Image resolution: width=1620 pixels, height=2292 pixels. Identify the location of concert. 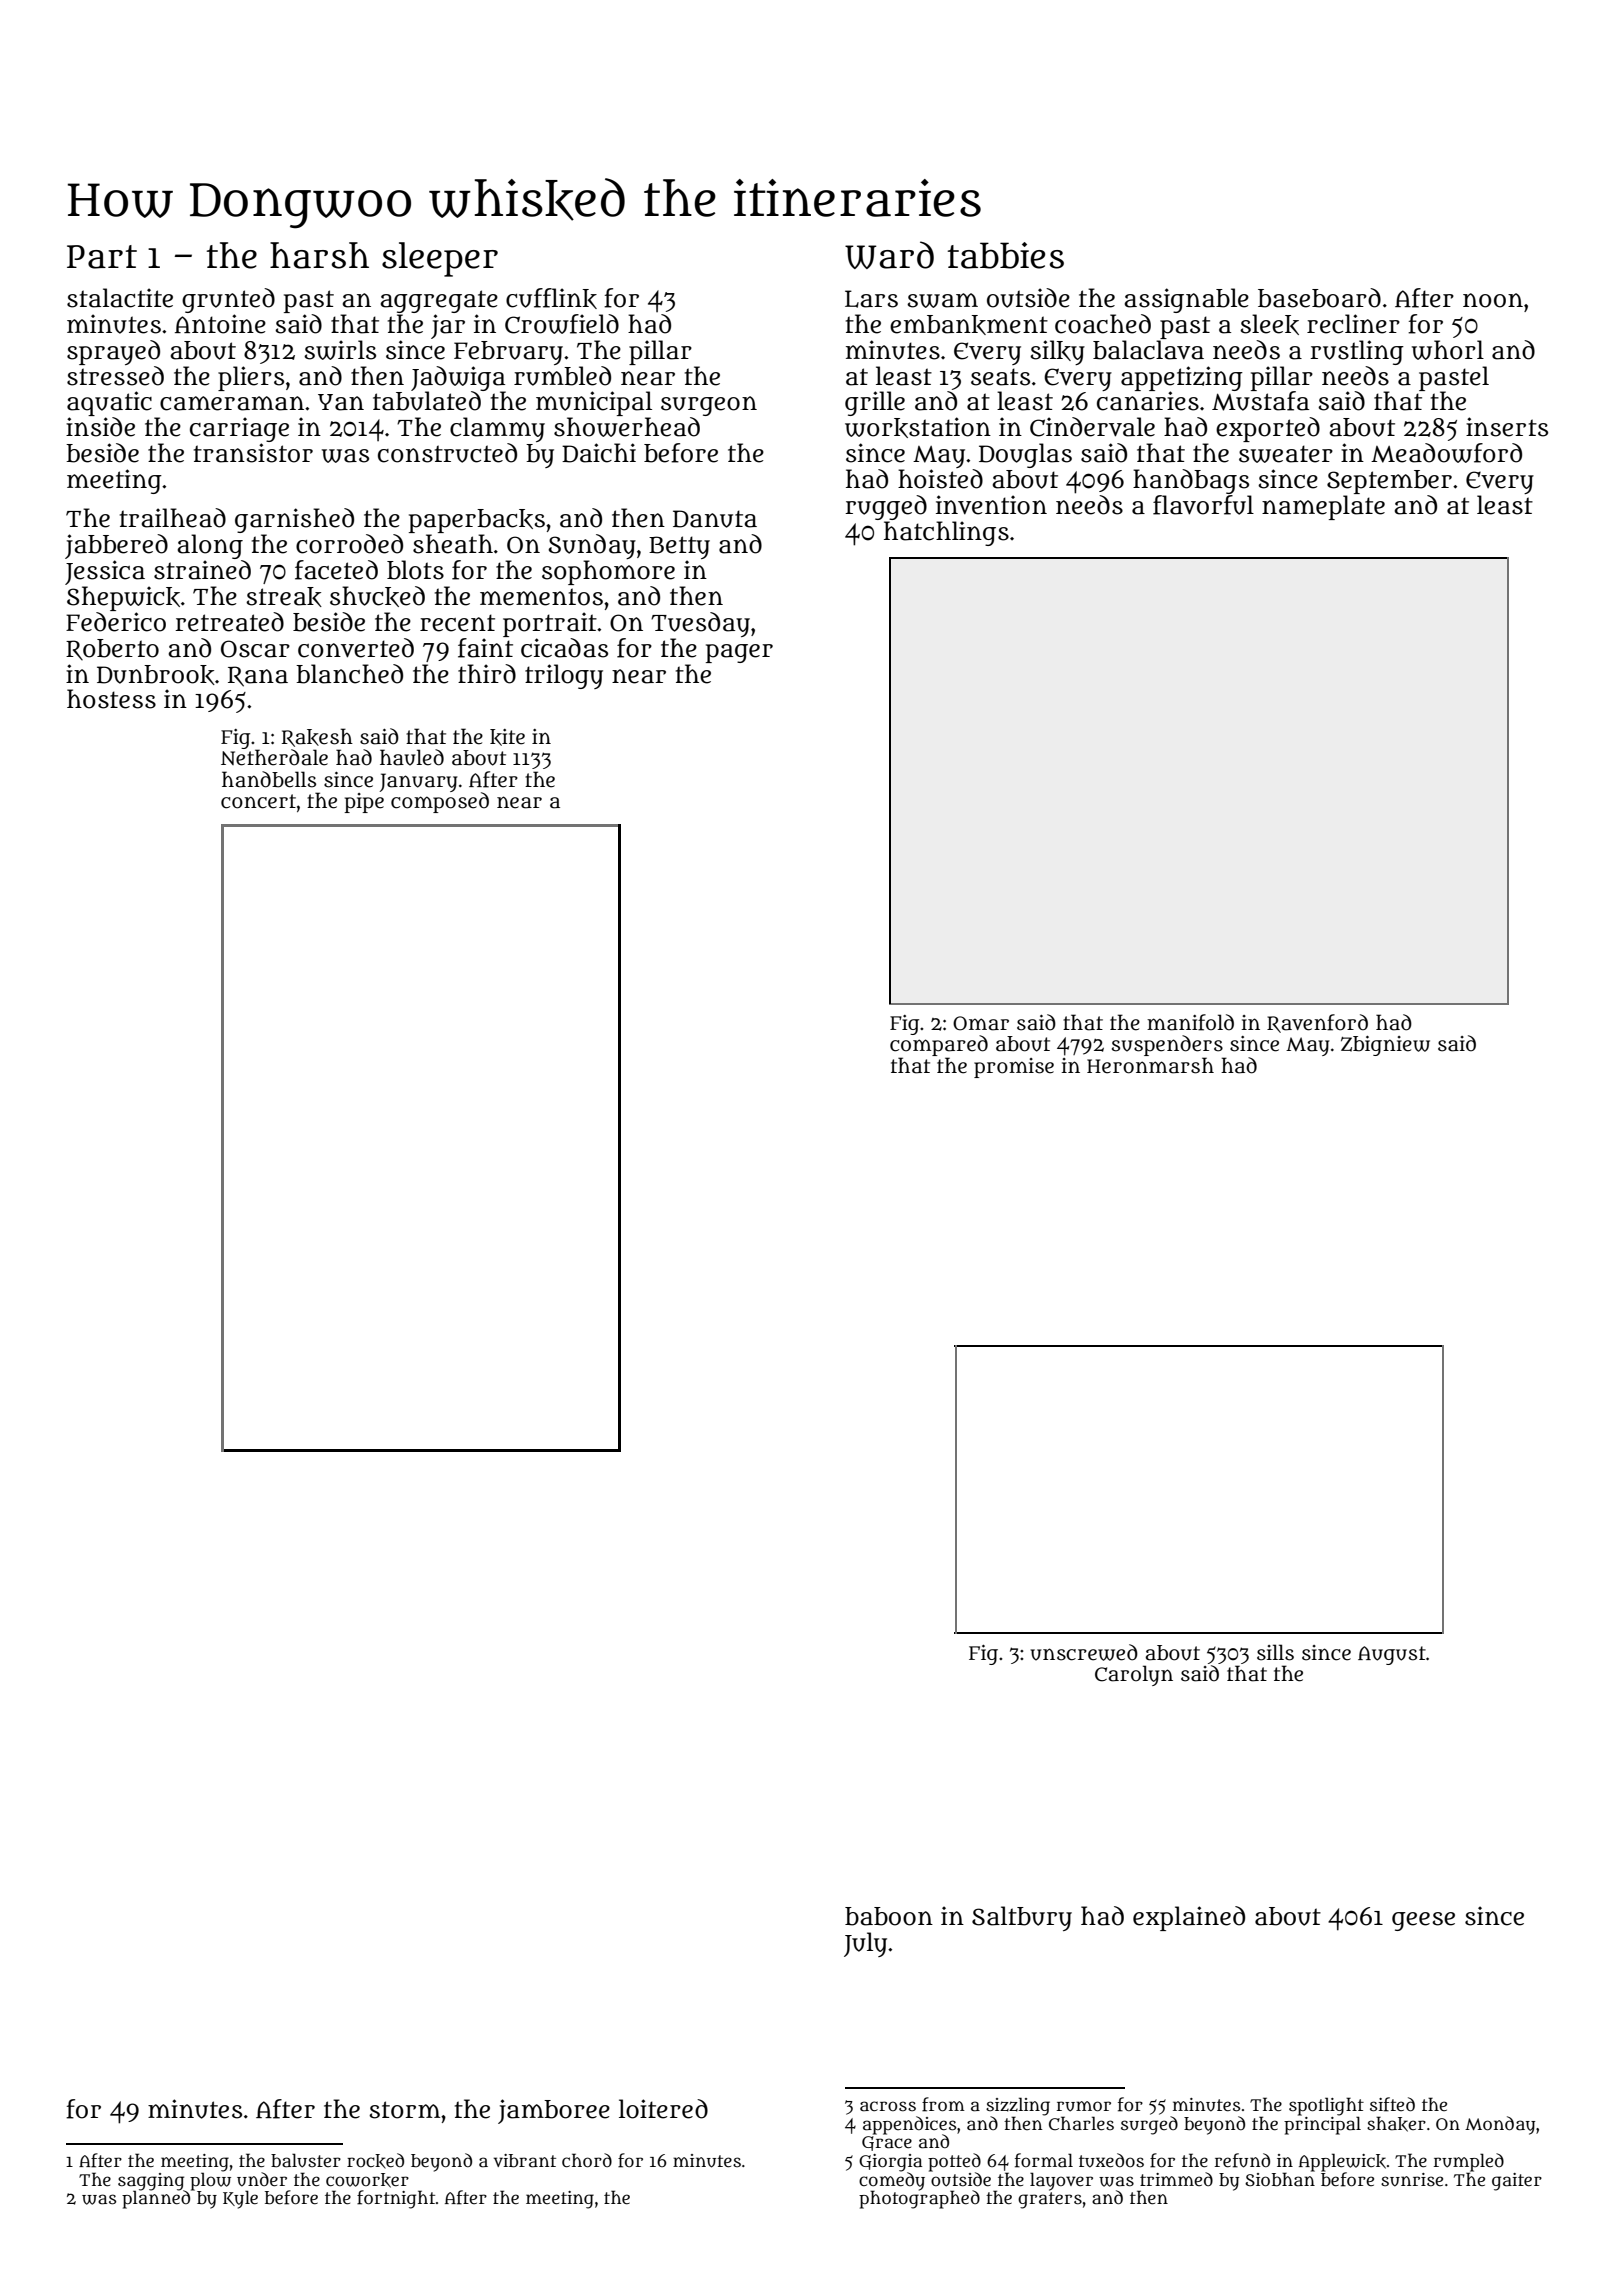
(258, 801).
